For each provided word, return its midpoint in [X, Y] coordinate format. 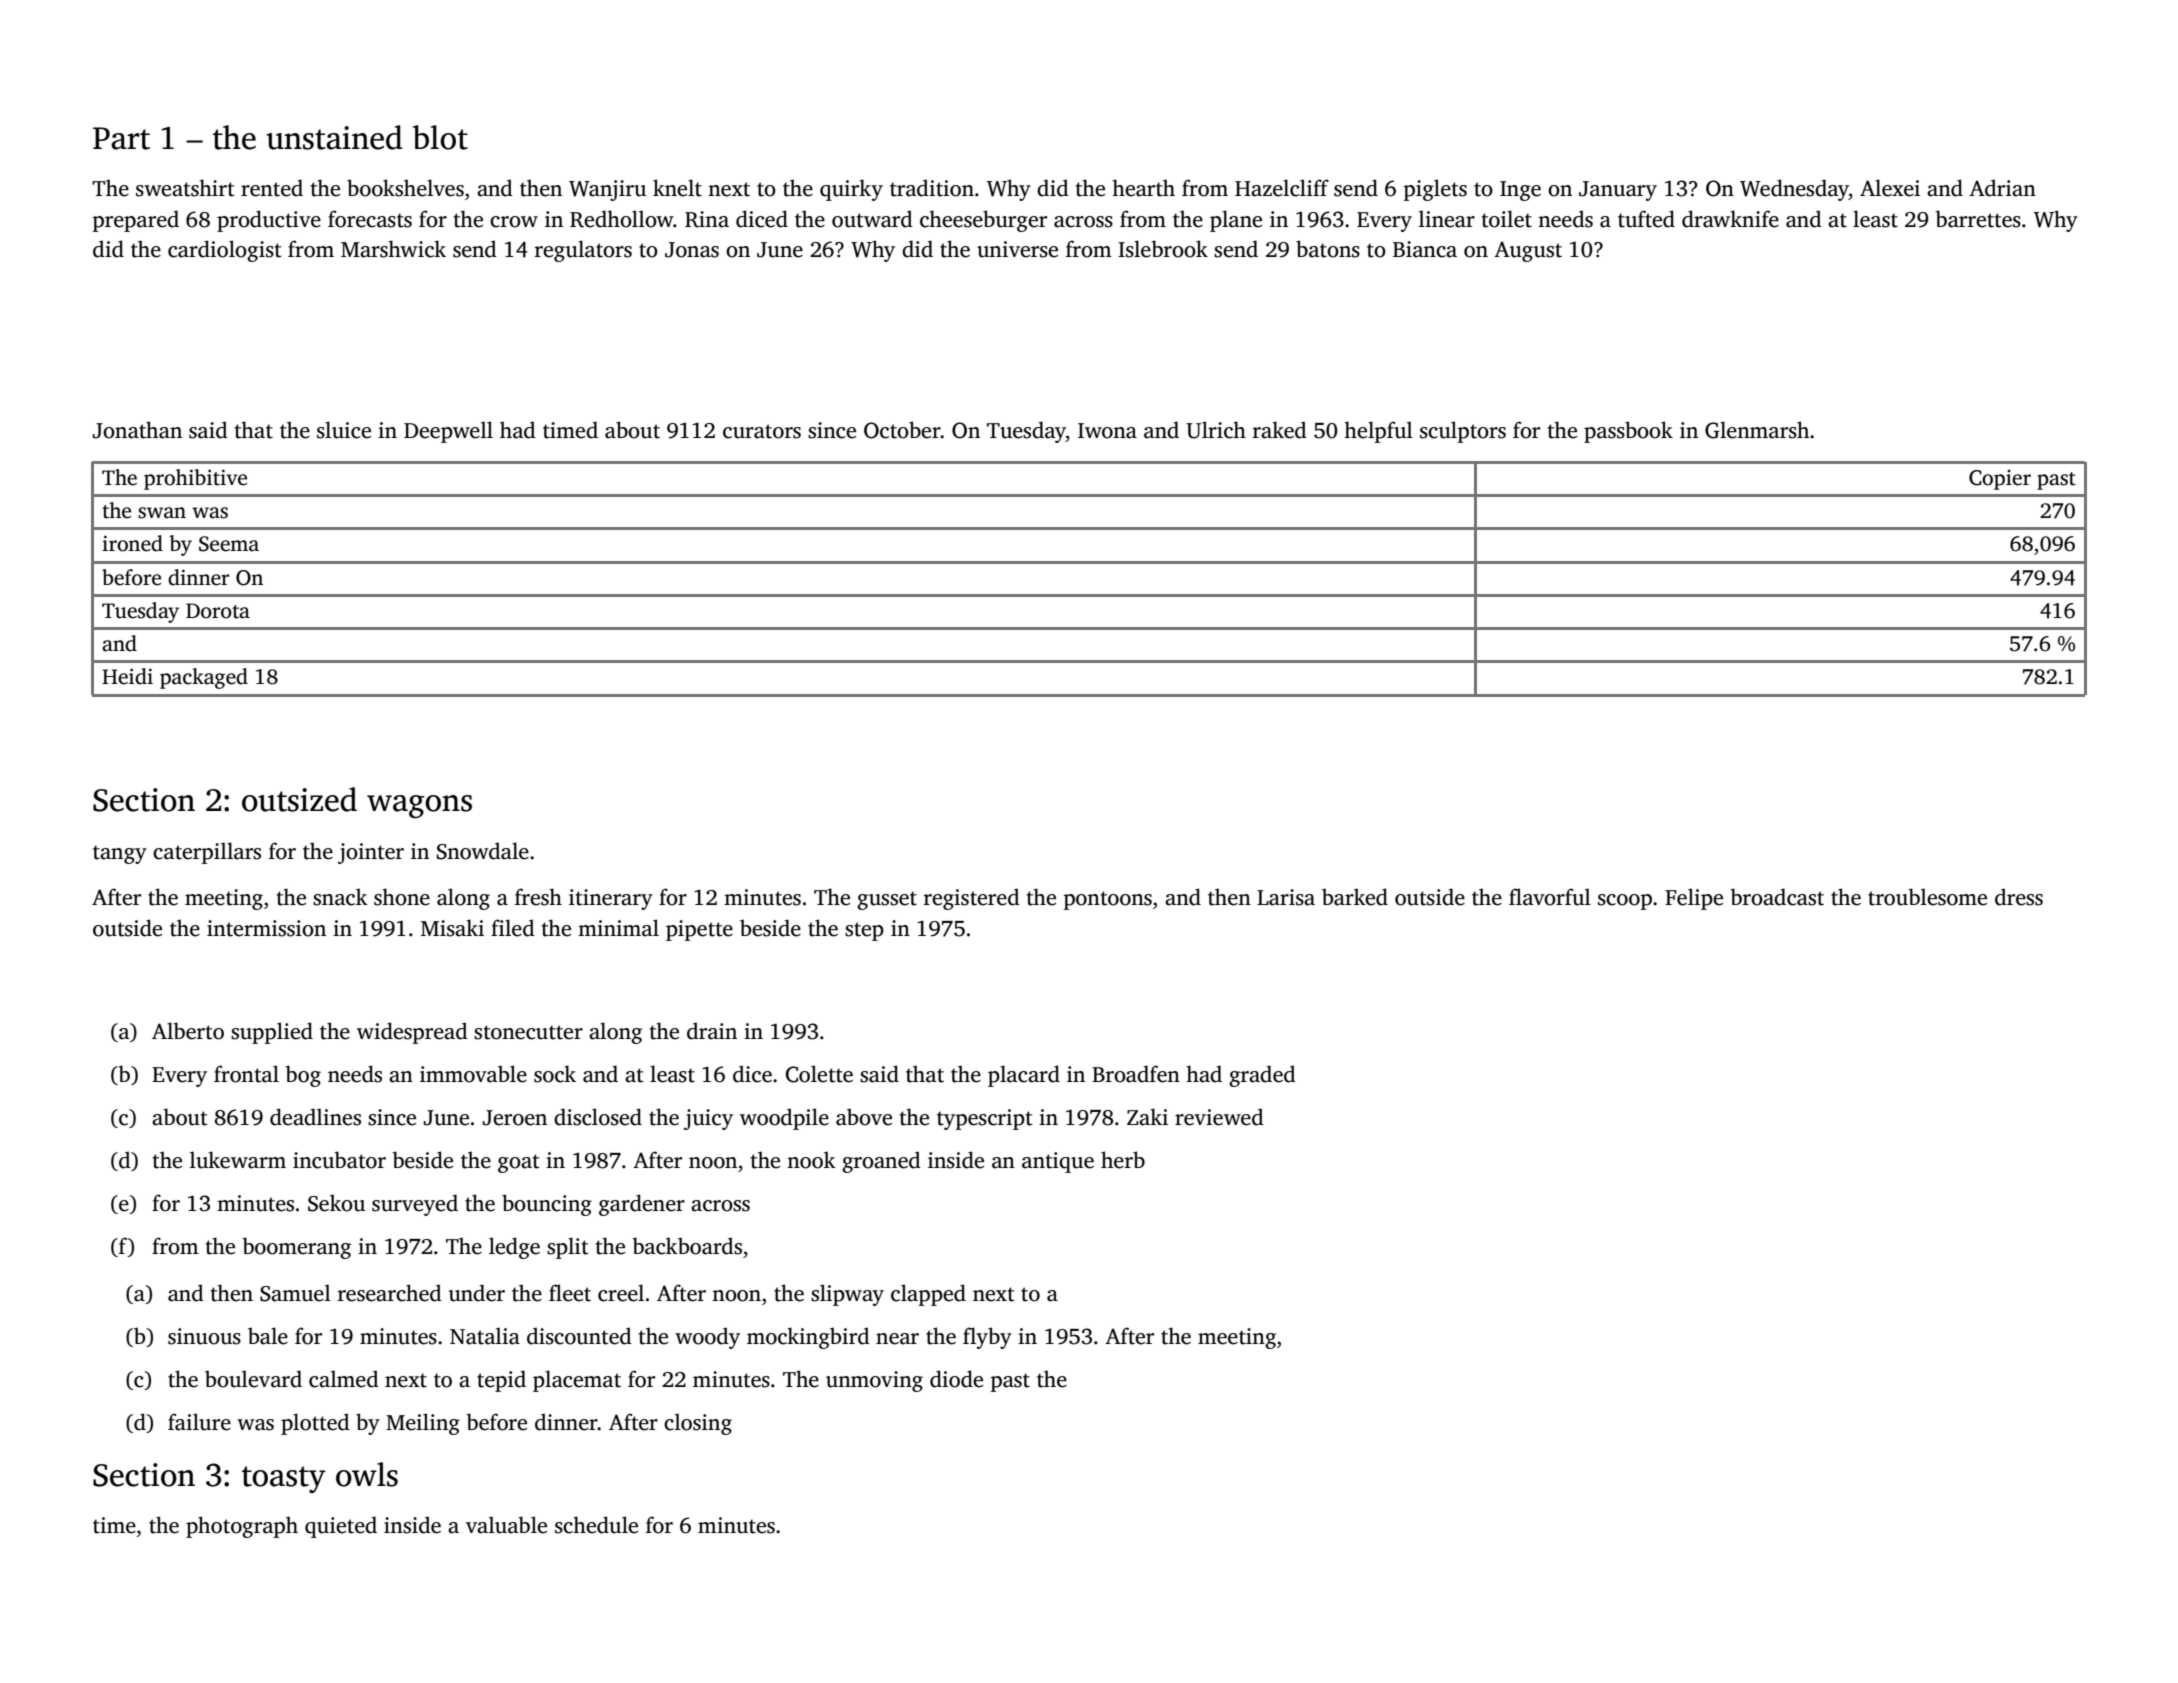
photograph [242, 1527]
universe [1017, 249]
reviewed [1219, 1117]
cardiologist [225, 251]
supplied [272, 1033]
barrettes [1978, 219]
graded [1262, 1076]
